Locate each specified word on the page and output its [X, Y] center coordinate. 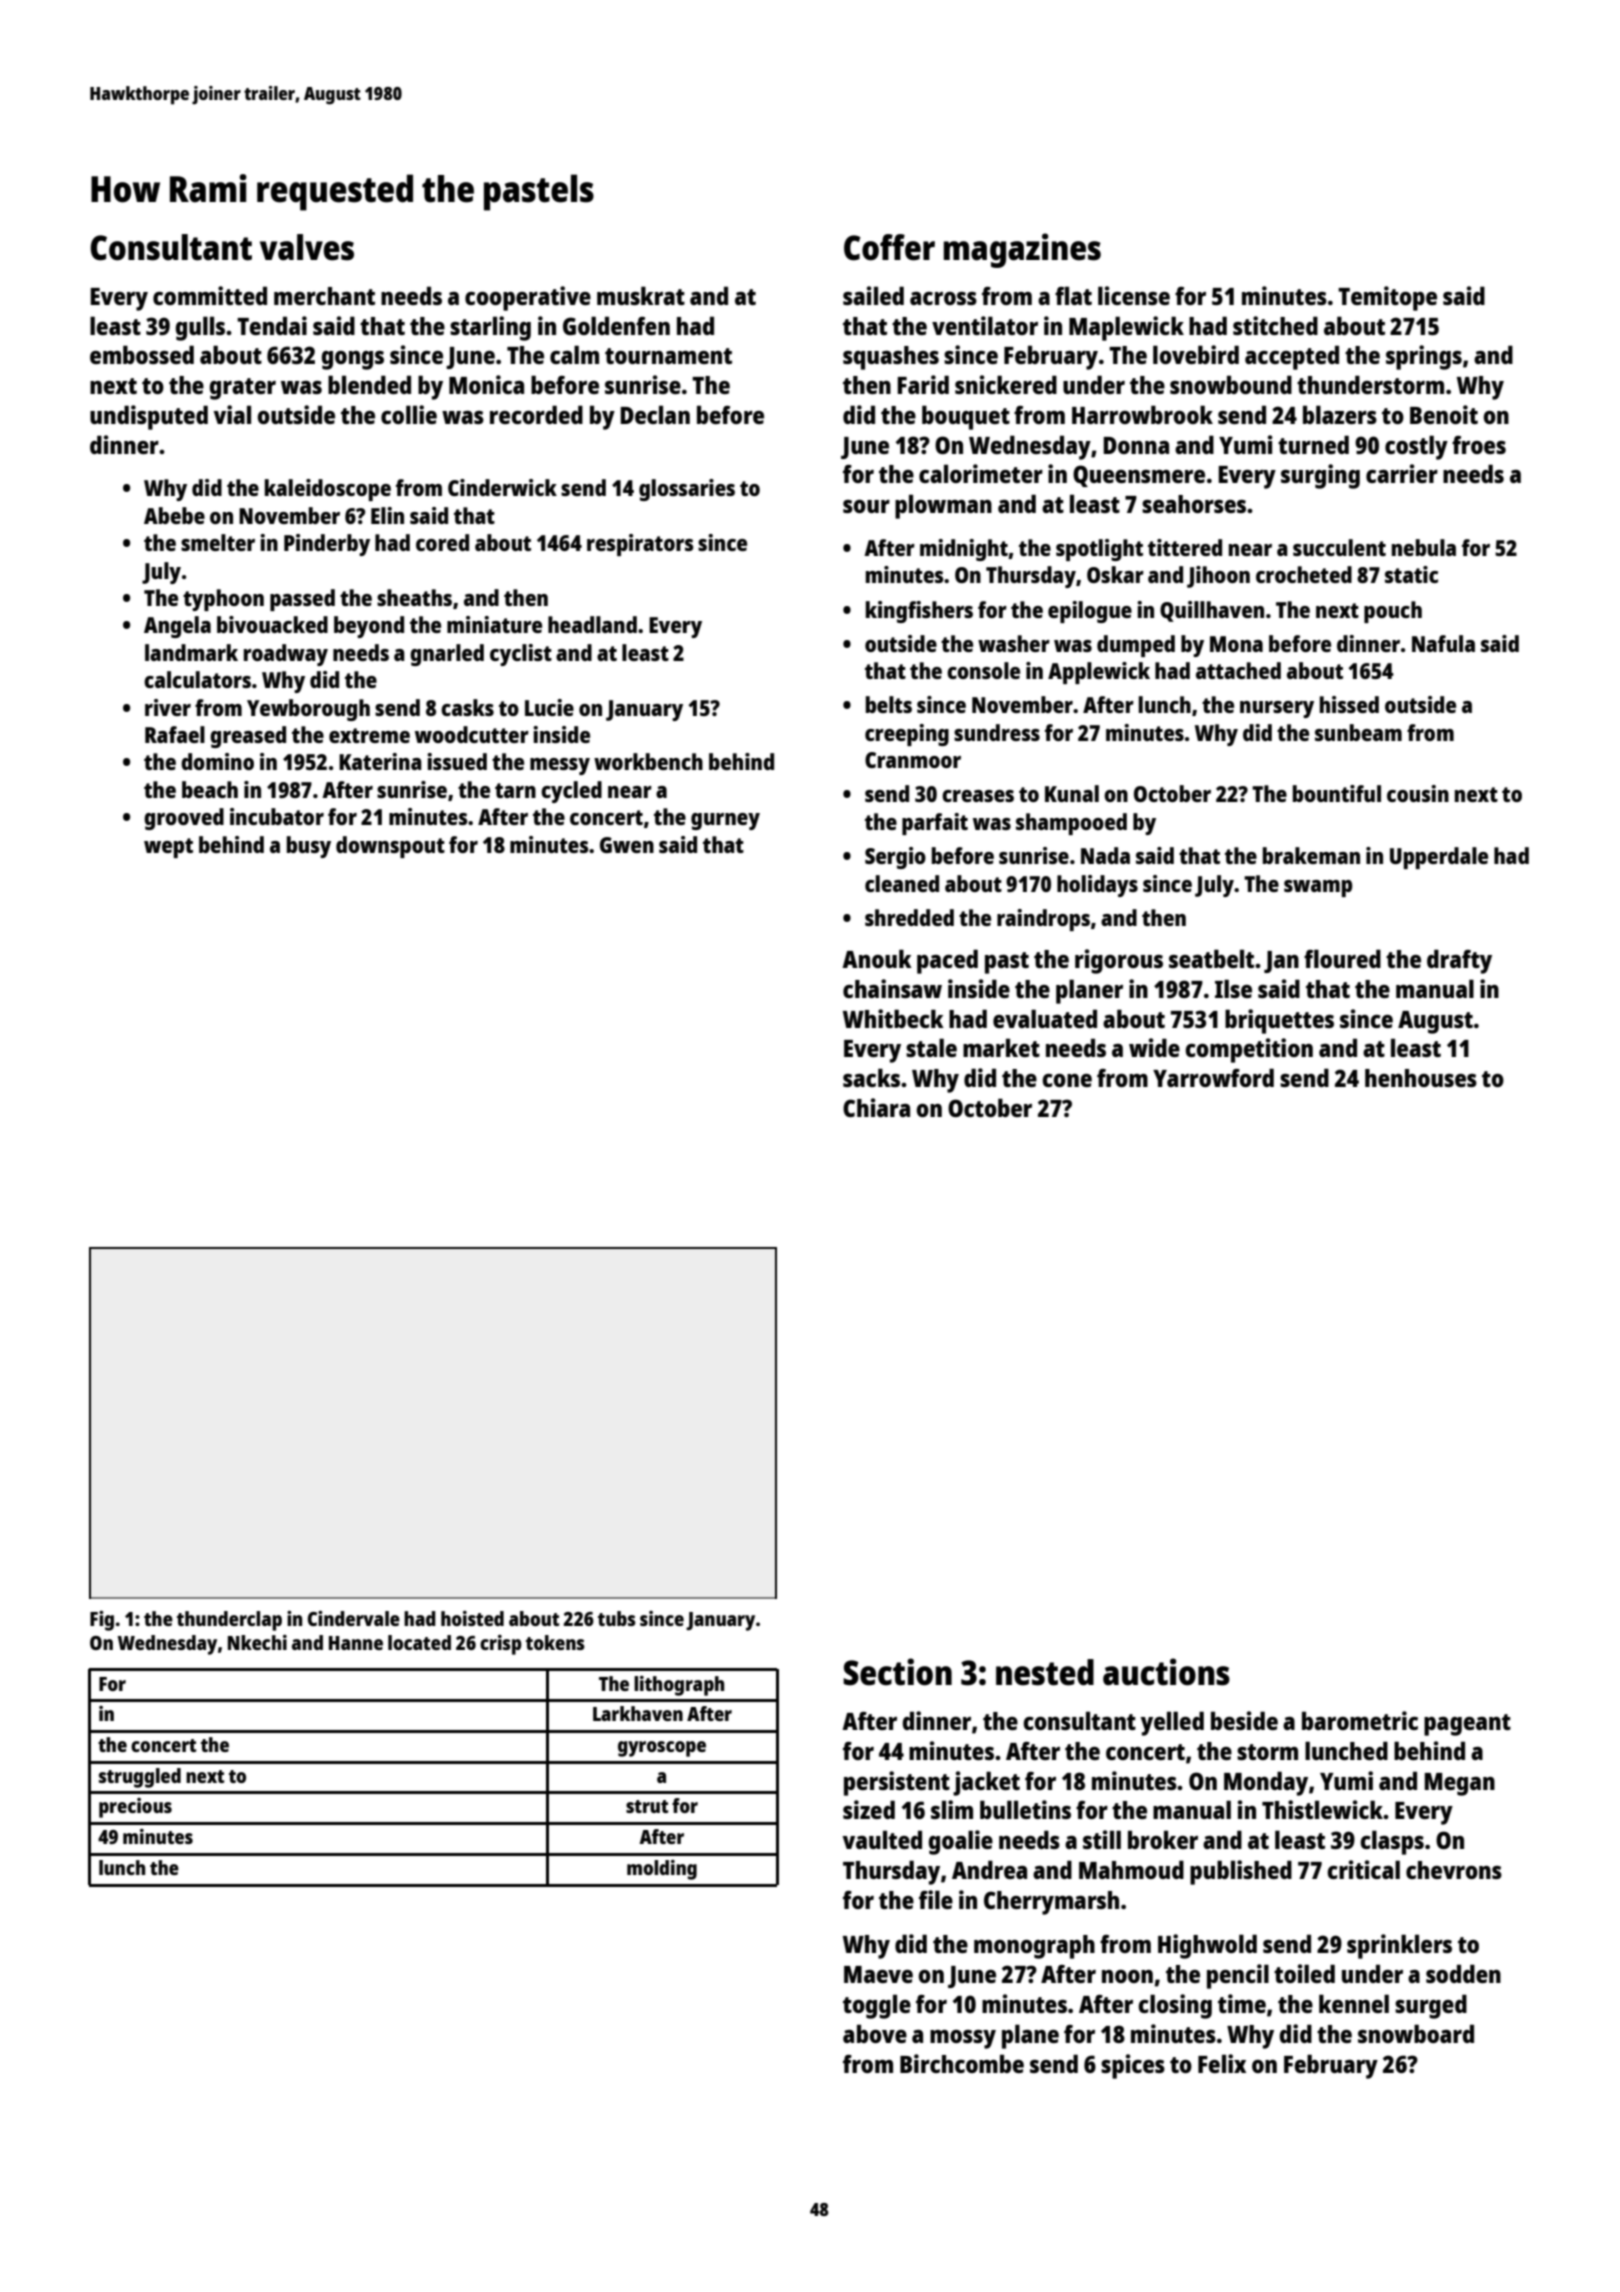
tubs [617, 1618]
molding [662, 1870]
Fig [102, 1621]
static [1411, 574]
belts [889, 704]
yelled [1172, 1723]
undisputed [149, 417]
